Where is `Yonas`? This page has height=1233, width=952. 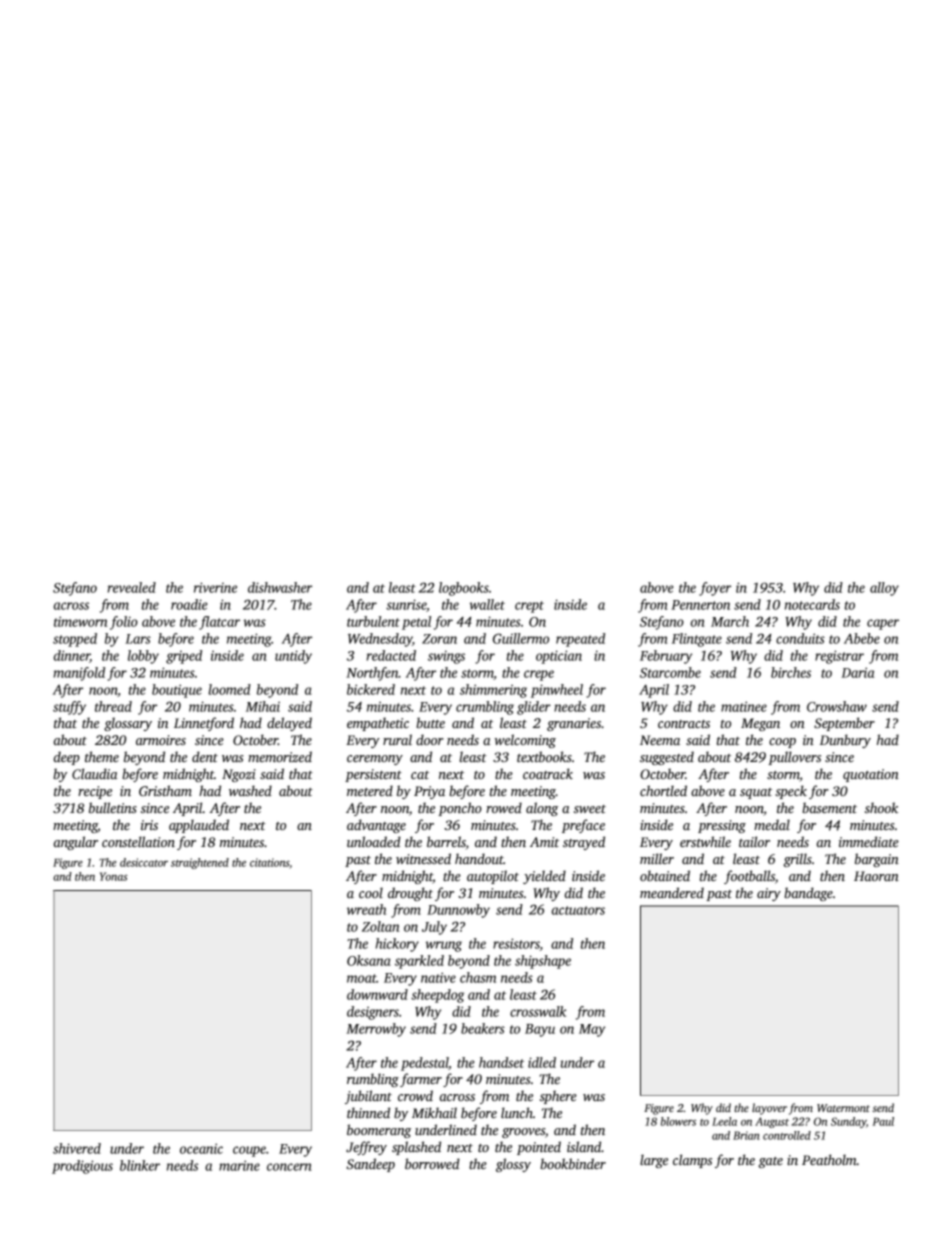
Yonas is located at coordinates (114, 876).
